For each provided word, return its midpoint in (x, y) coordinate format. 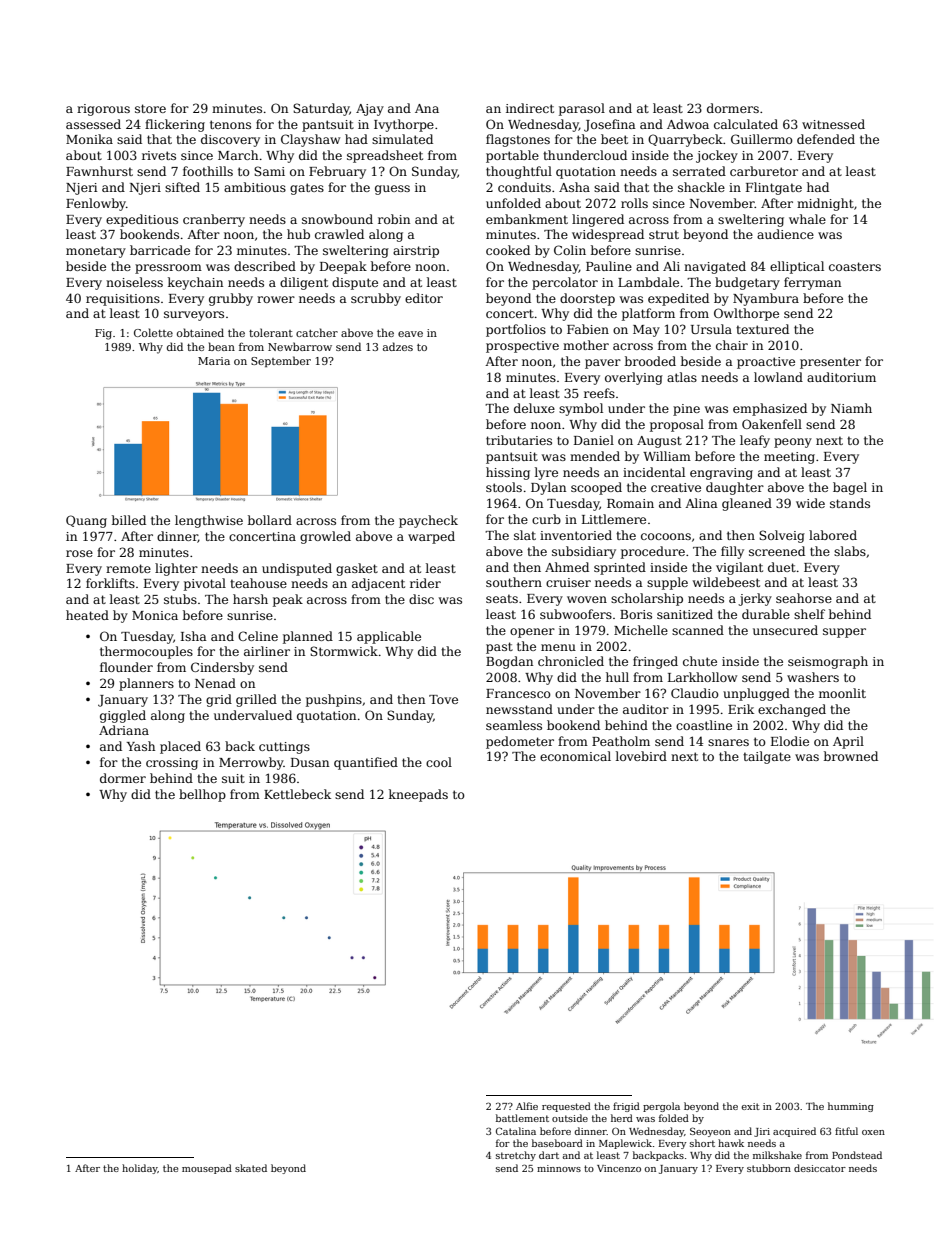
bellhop (202, 795)
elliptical (797, 267)
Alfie (527, 1106)
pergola (661, 1107)
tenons (230, 124)
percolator (565, 283)
